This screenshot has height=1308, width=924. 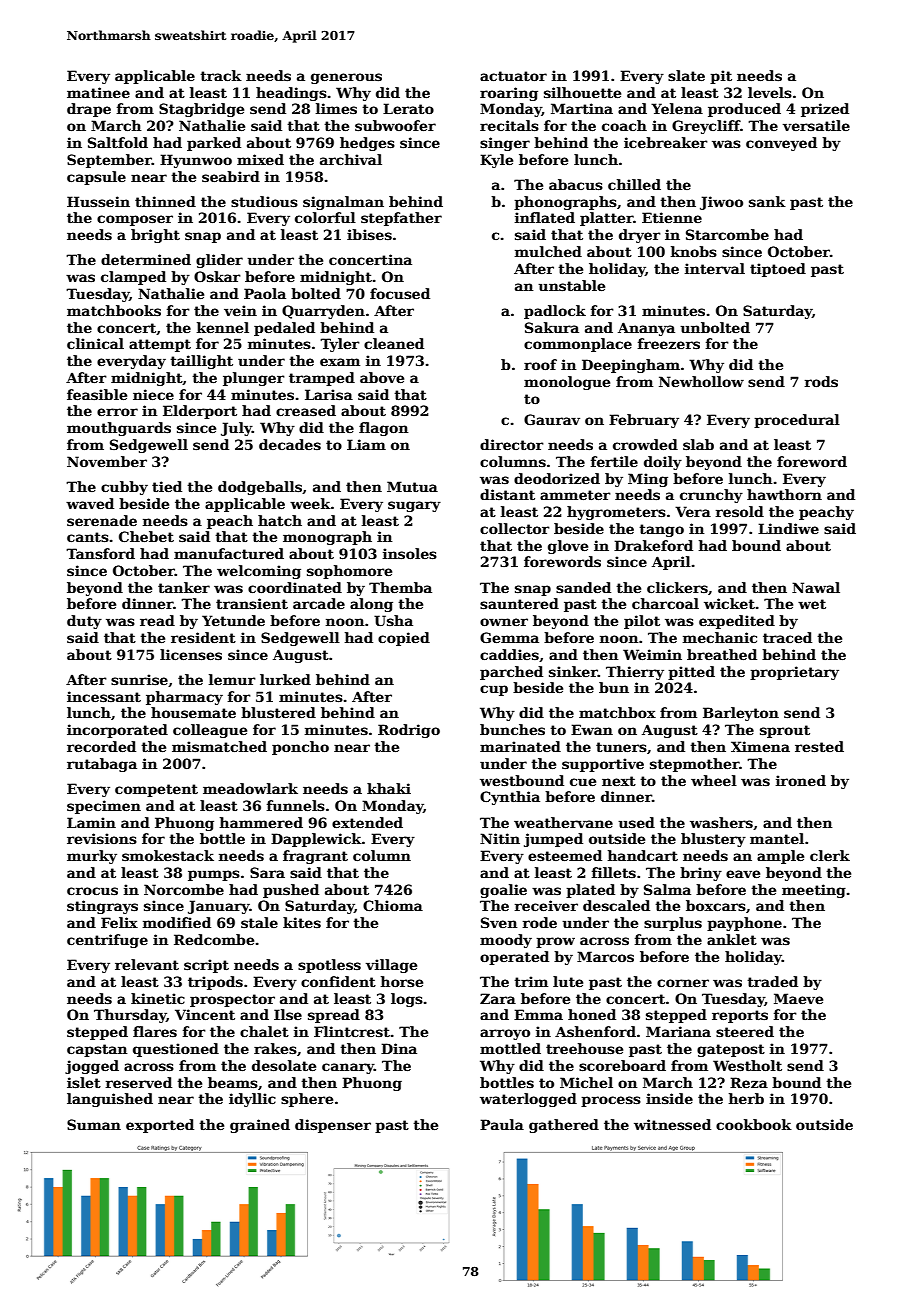 What do you see at coordinates (677, 108) in the screenshot?
I see `Yelena` at bounding box center [677, 108].
